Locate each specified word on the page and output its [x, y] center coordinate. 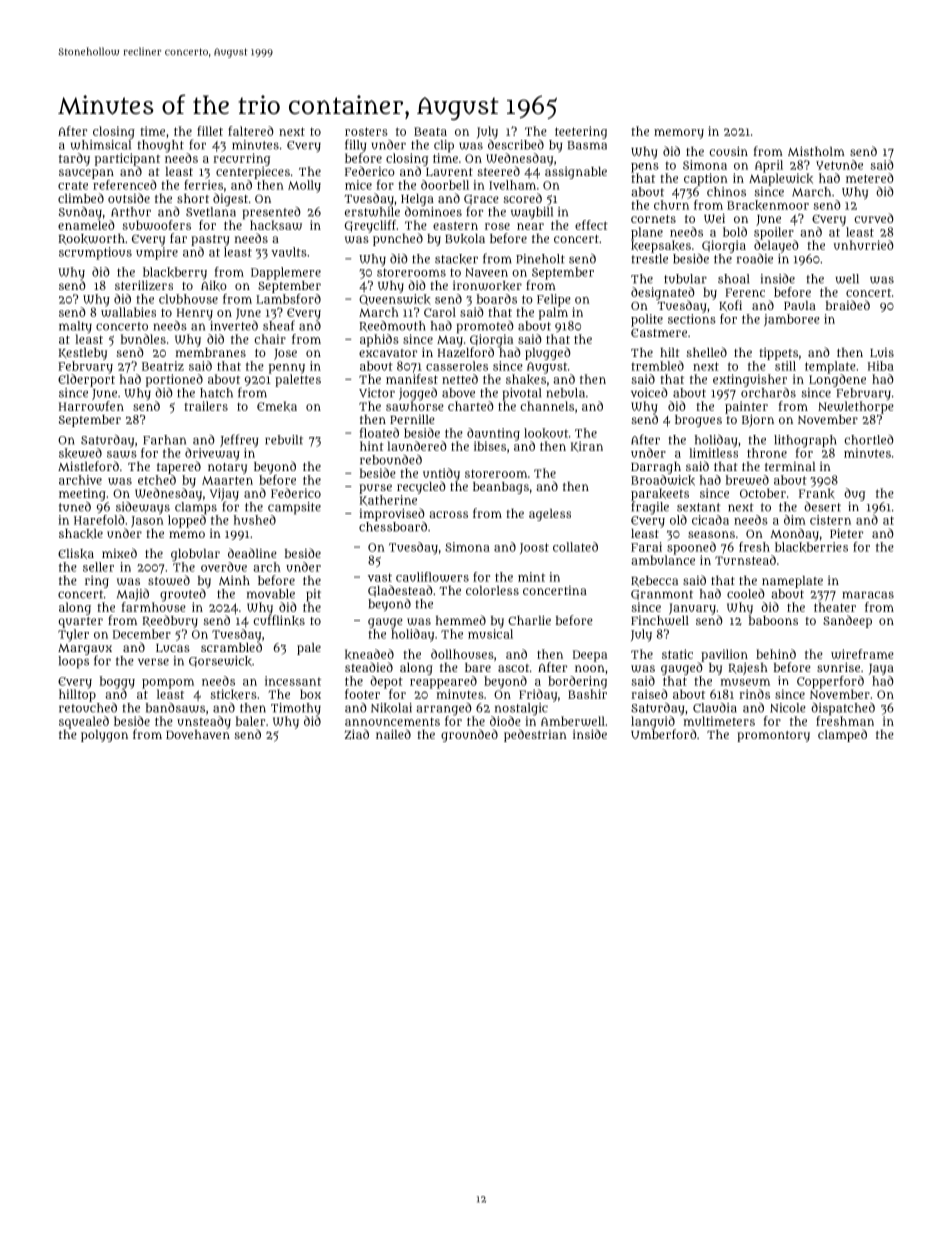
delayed [776, 246]
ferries [203, 185]
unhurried [864, 245]
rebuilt [284, 440]
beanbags [501, 488]
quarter [80, 622]
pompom [168, 684]
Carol [440, 312]
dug [854, 494]
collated [575, 547]
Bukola [465, 239]
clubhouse [188, 299]
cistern [830, 520]
